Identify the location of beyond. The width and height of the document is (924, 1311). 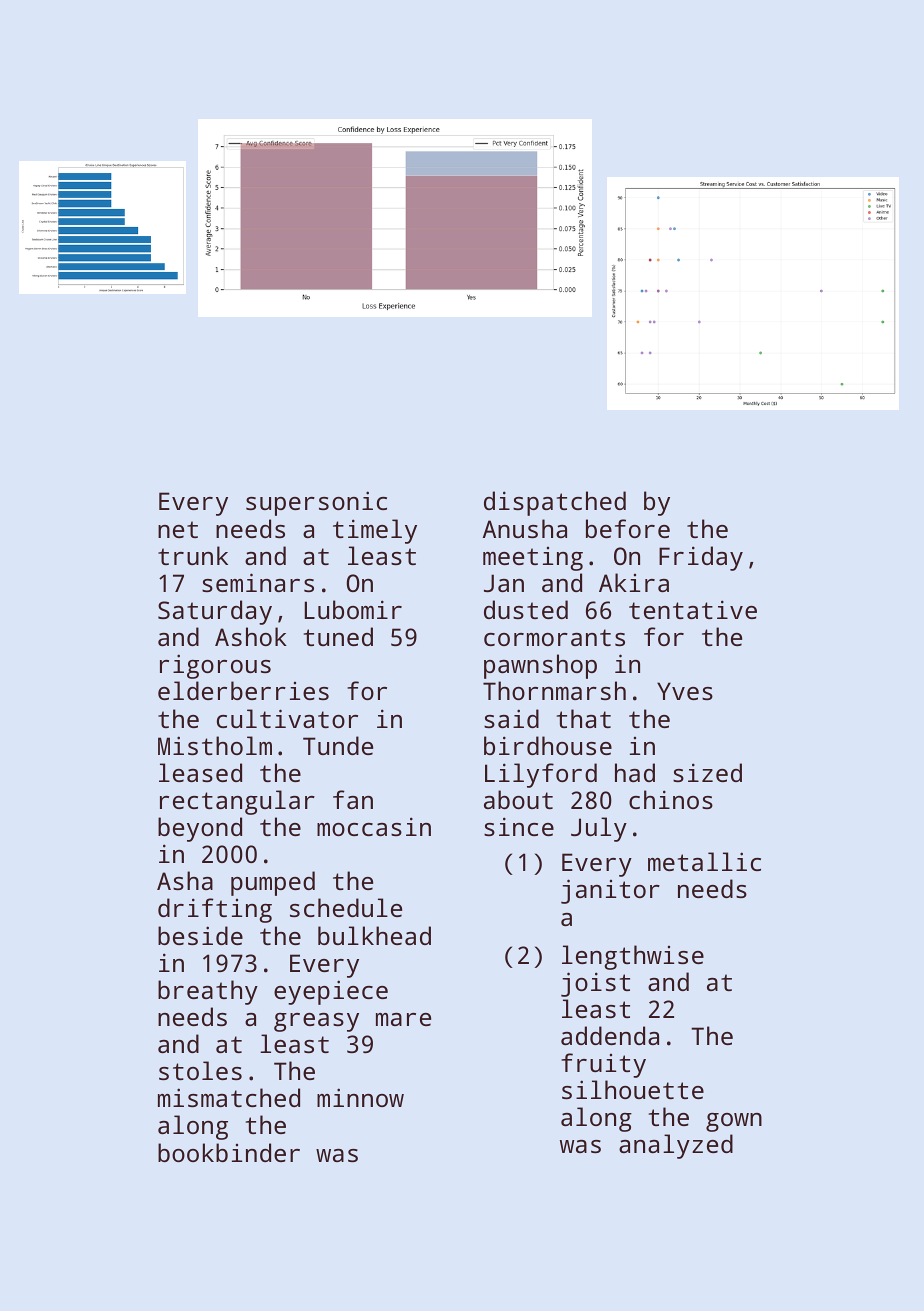
(200, 829).
